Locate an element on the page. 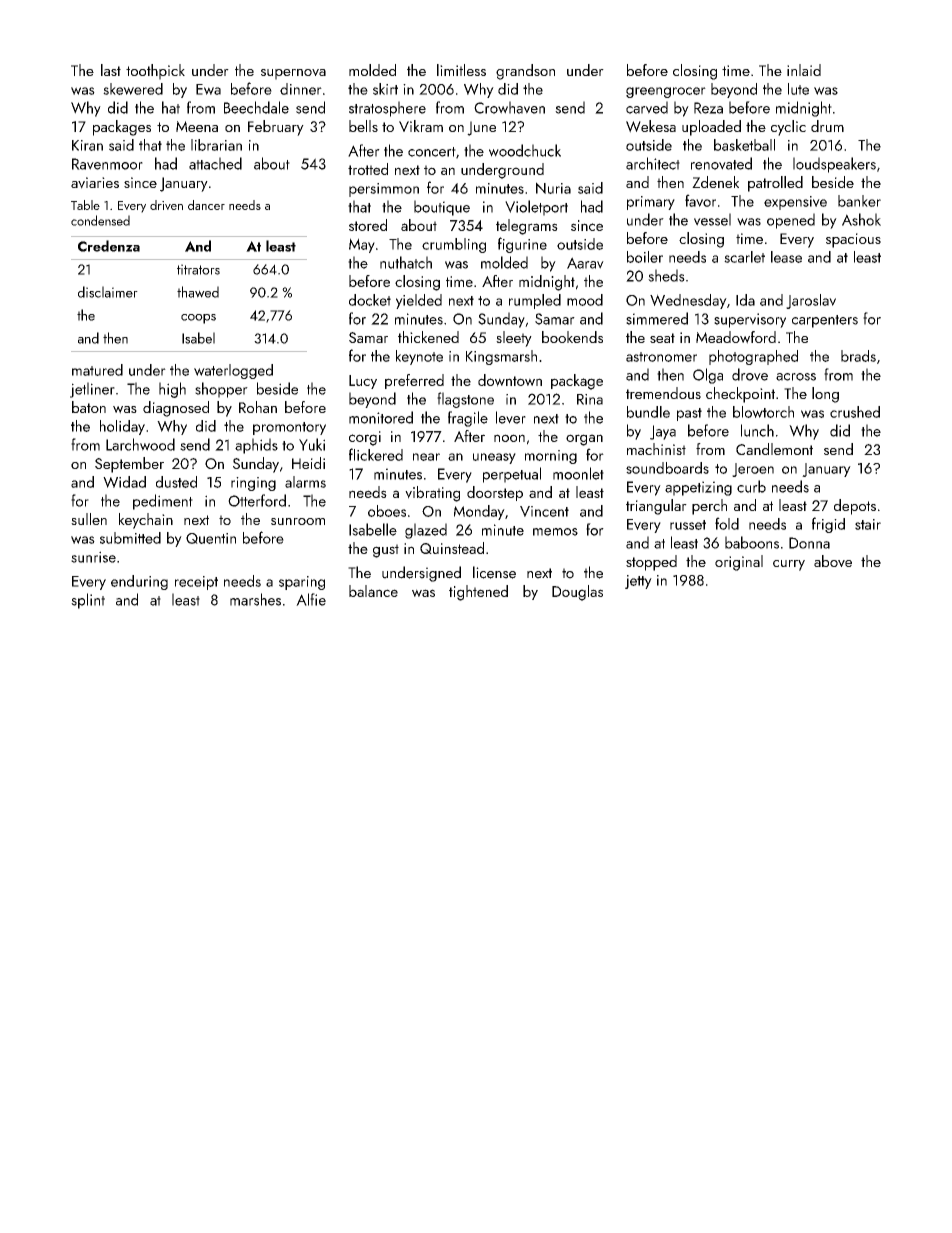 This document has width=952, height=1233. docket is located at coordinates (370, 300).
